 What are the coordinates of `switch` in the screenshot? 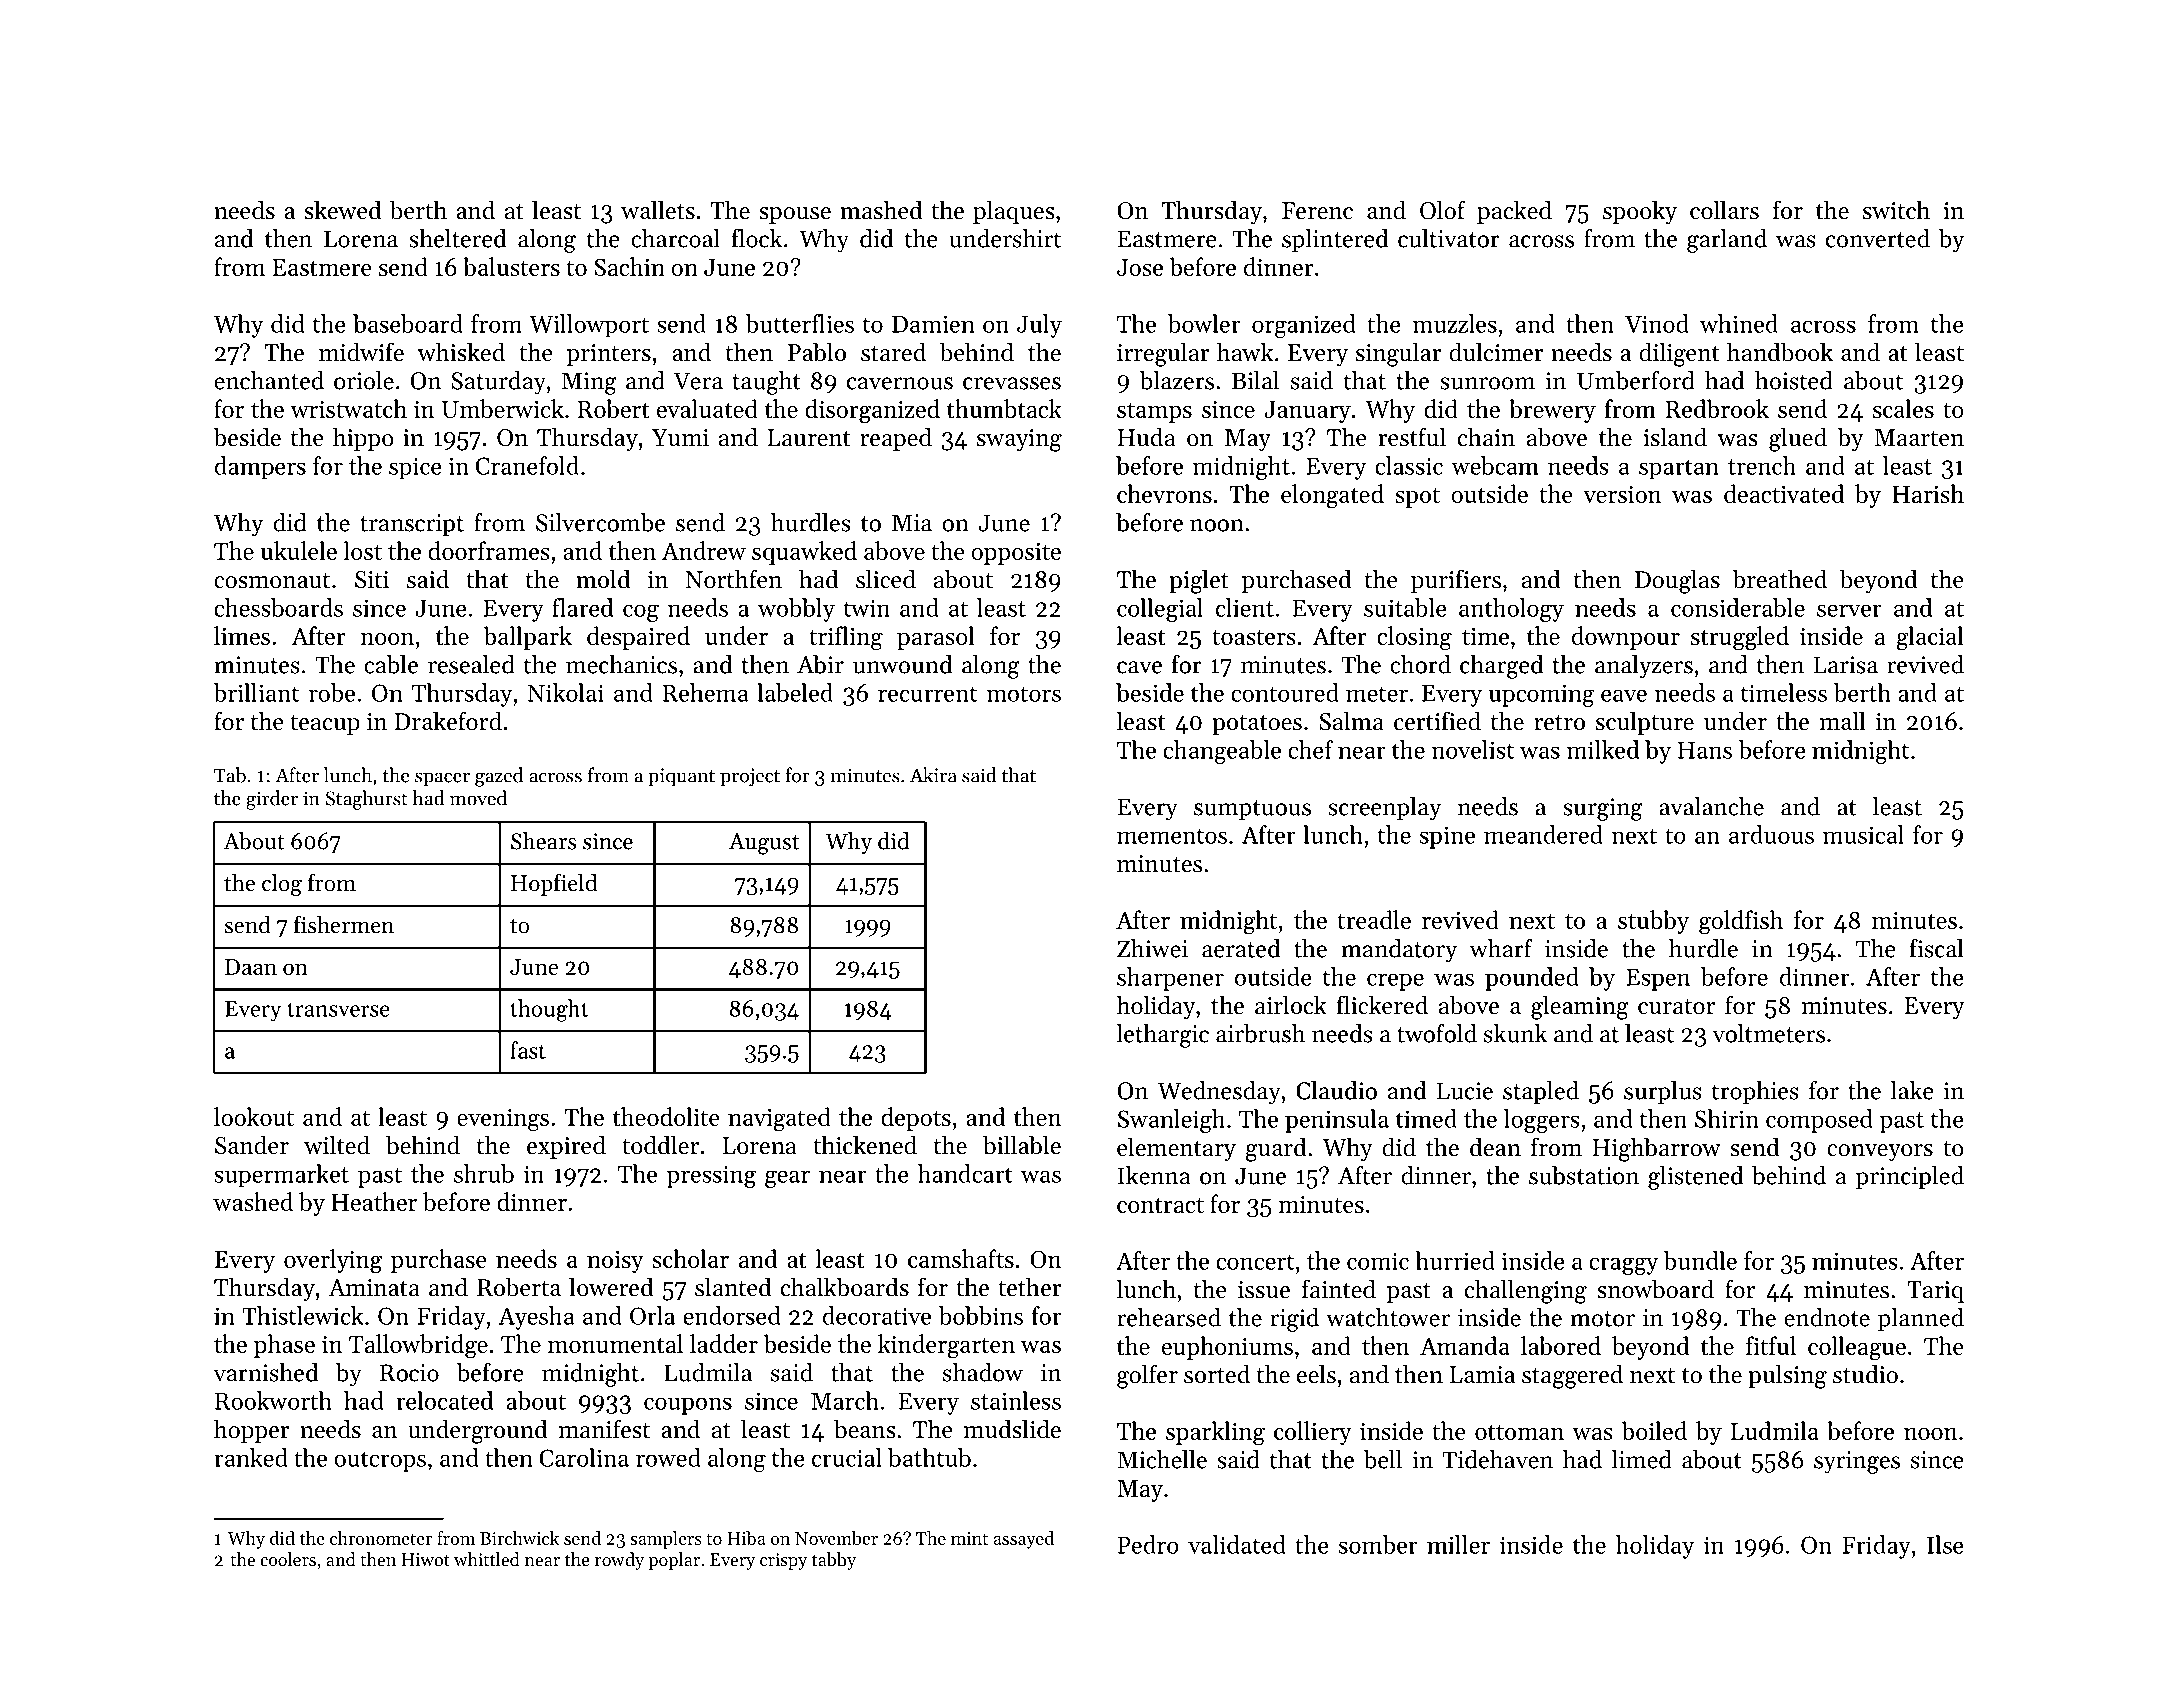 It's located at (1896, 210).
